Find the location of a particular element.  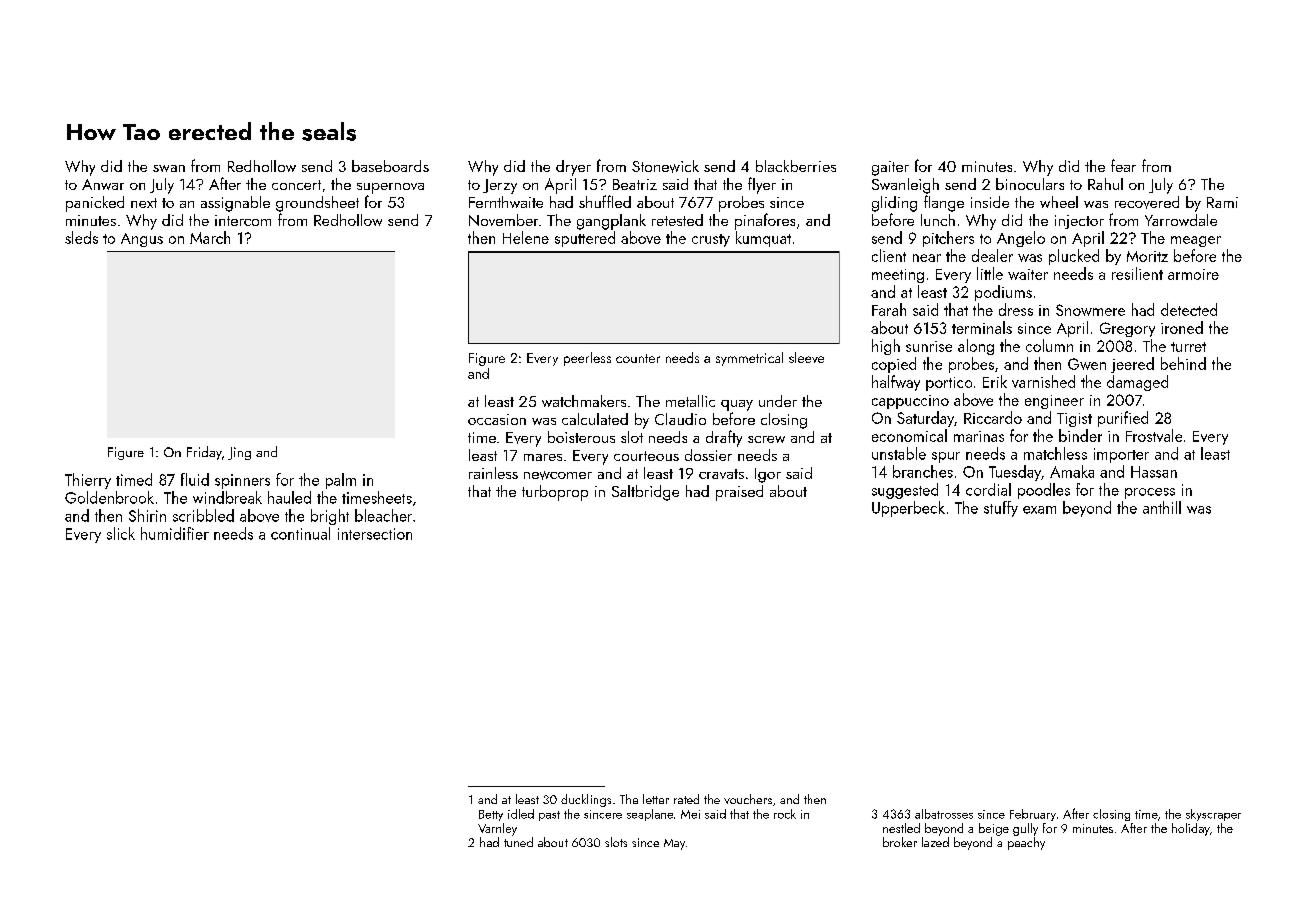

palm is located at coordinates (341, 481).
